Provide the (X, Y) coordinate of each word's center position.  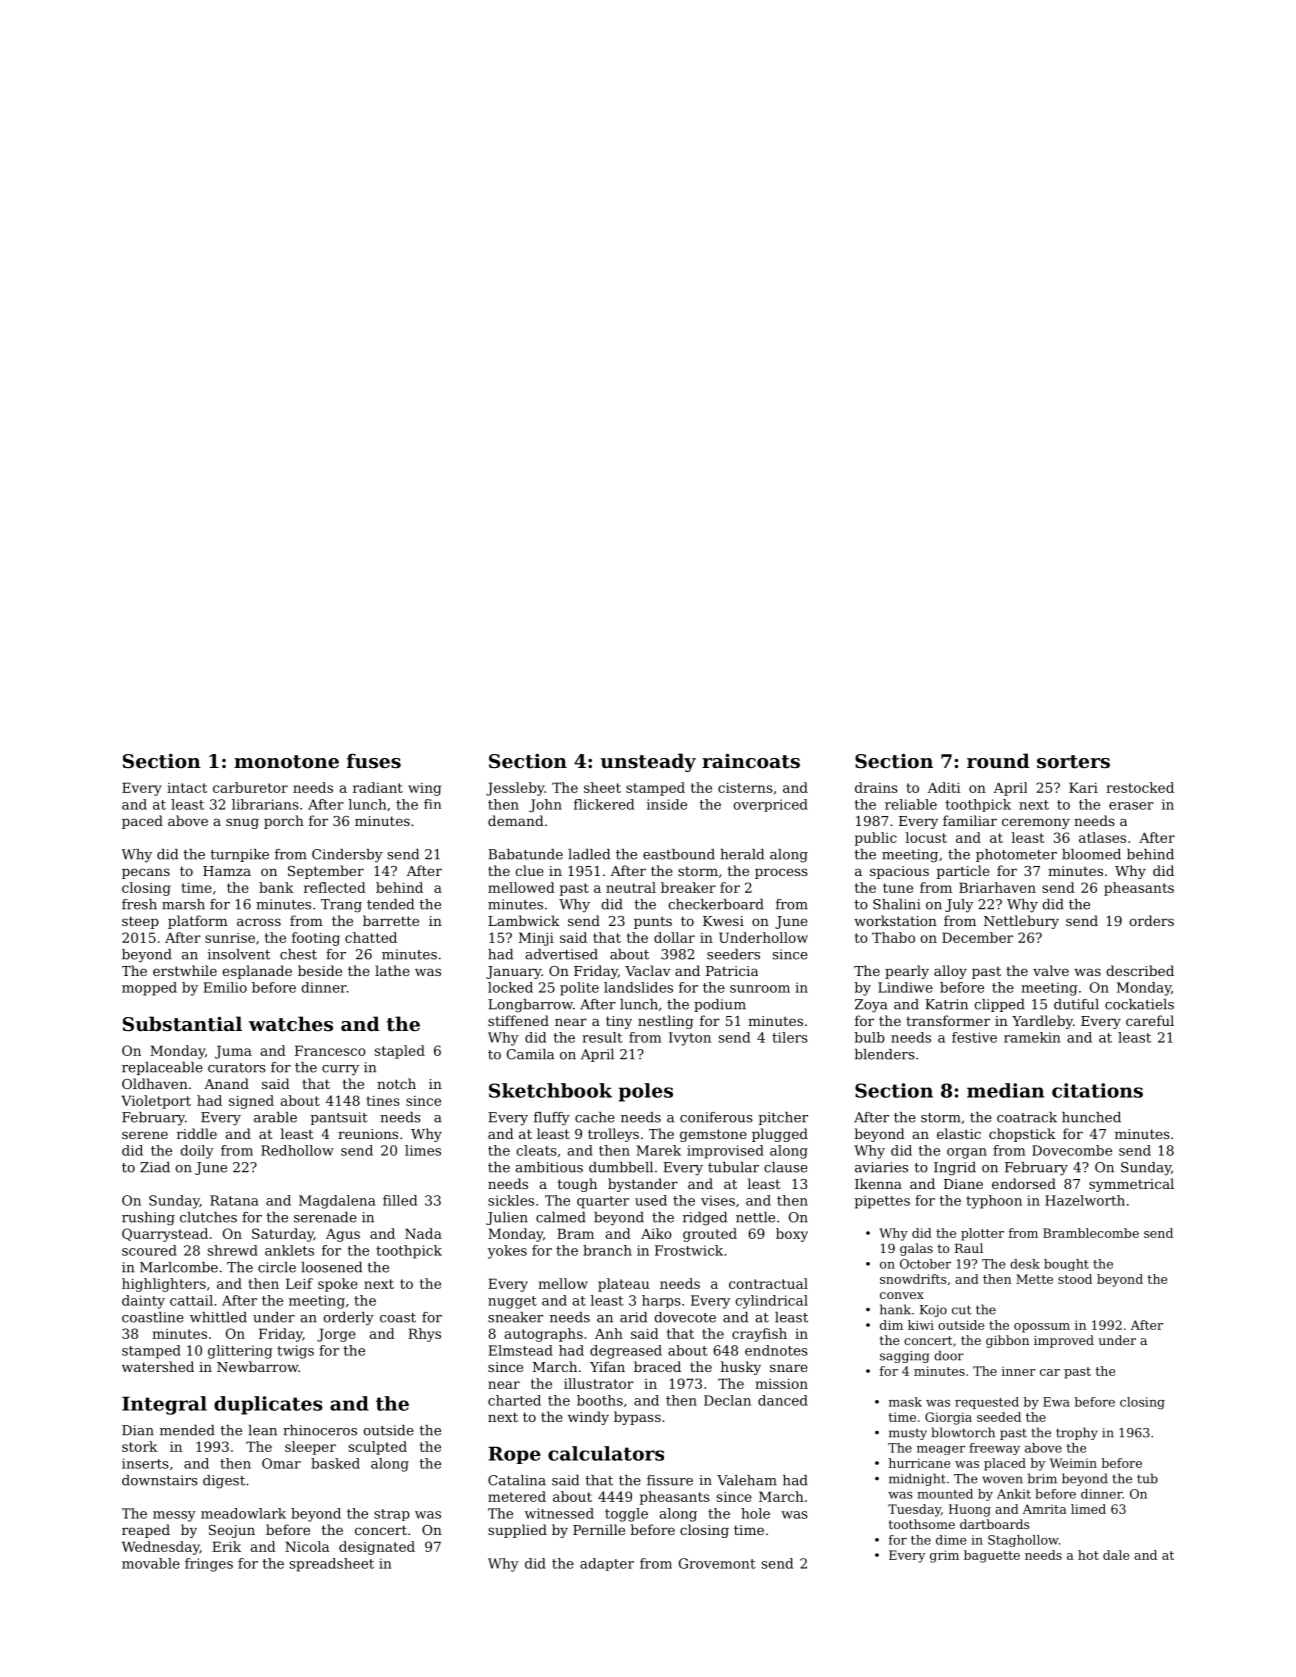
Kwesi (723, 921)
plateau (624, 1285)
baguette (992, 1556)
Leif (299, 1283)
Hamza (227, 871)
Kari (1083, 787)
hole (755, 1513)
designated (377, 1548)
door (949, 1355)
